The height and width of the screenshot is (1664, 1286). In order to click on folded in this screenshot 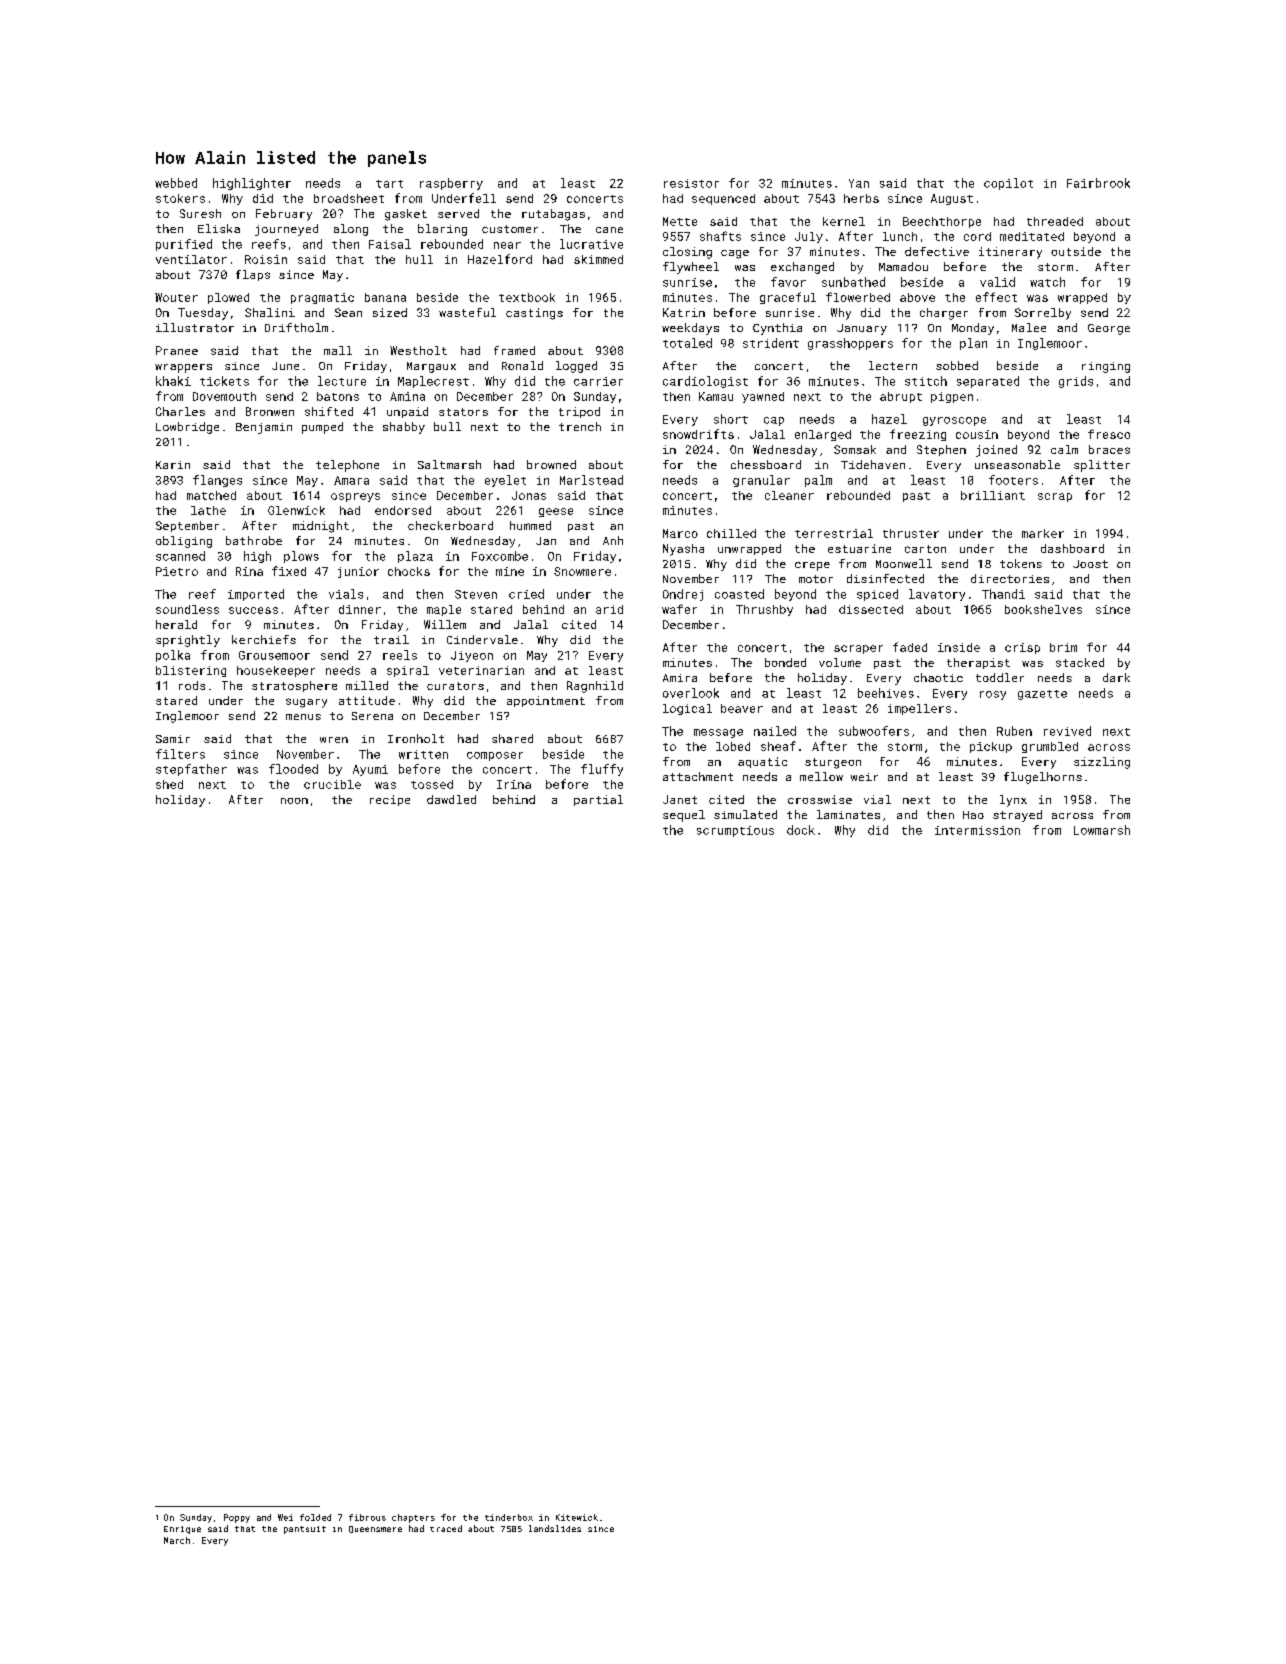, I will do `click(315, 1517)`.
